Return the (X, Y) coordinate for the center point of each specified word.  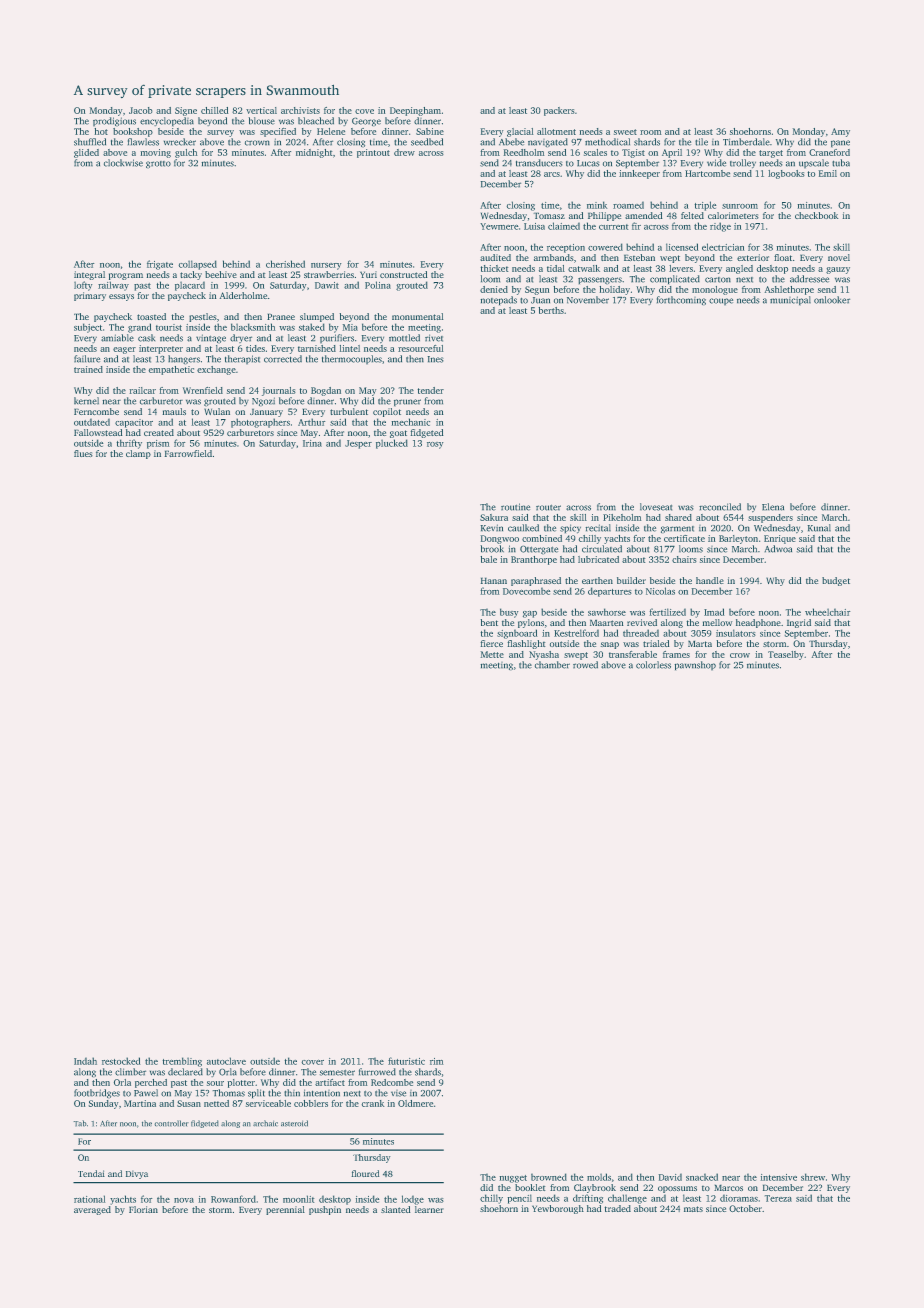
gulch (186, 153)
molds (599, 1177)
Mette (492, 654)
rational (90, 1199)
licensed (682, 247)
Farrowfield (188, 453)
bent (489, 622)
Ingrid (799, 623)
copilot (387, 412)
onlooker (832, 300)
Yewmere (499, 226)
